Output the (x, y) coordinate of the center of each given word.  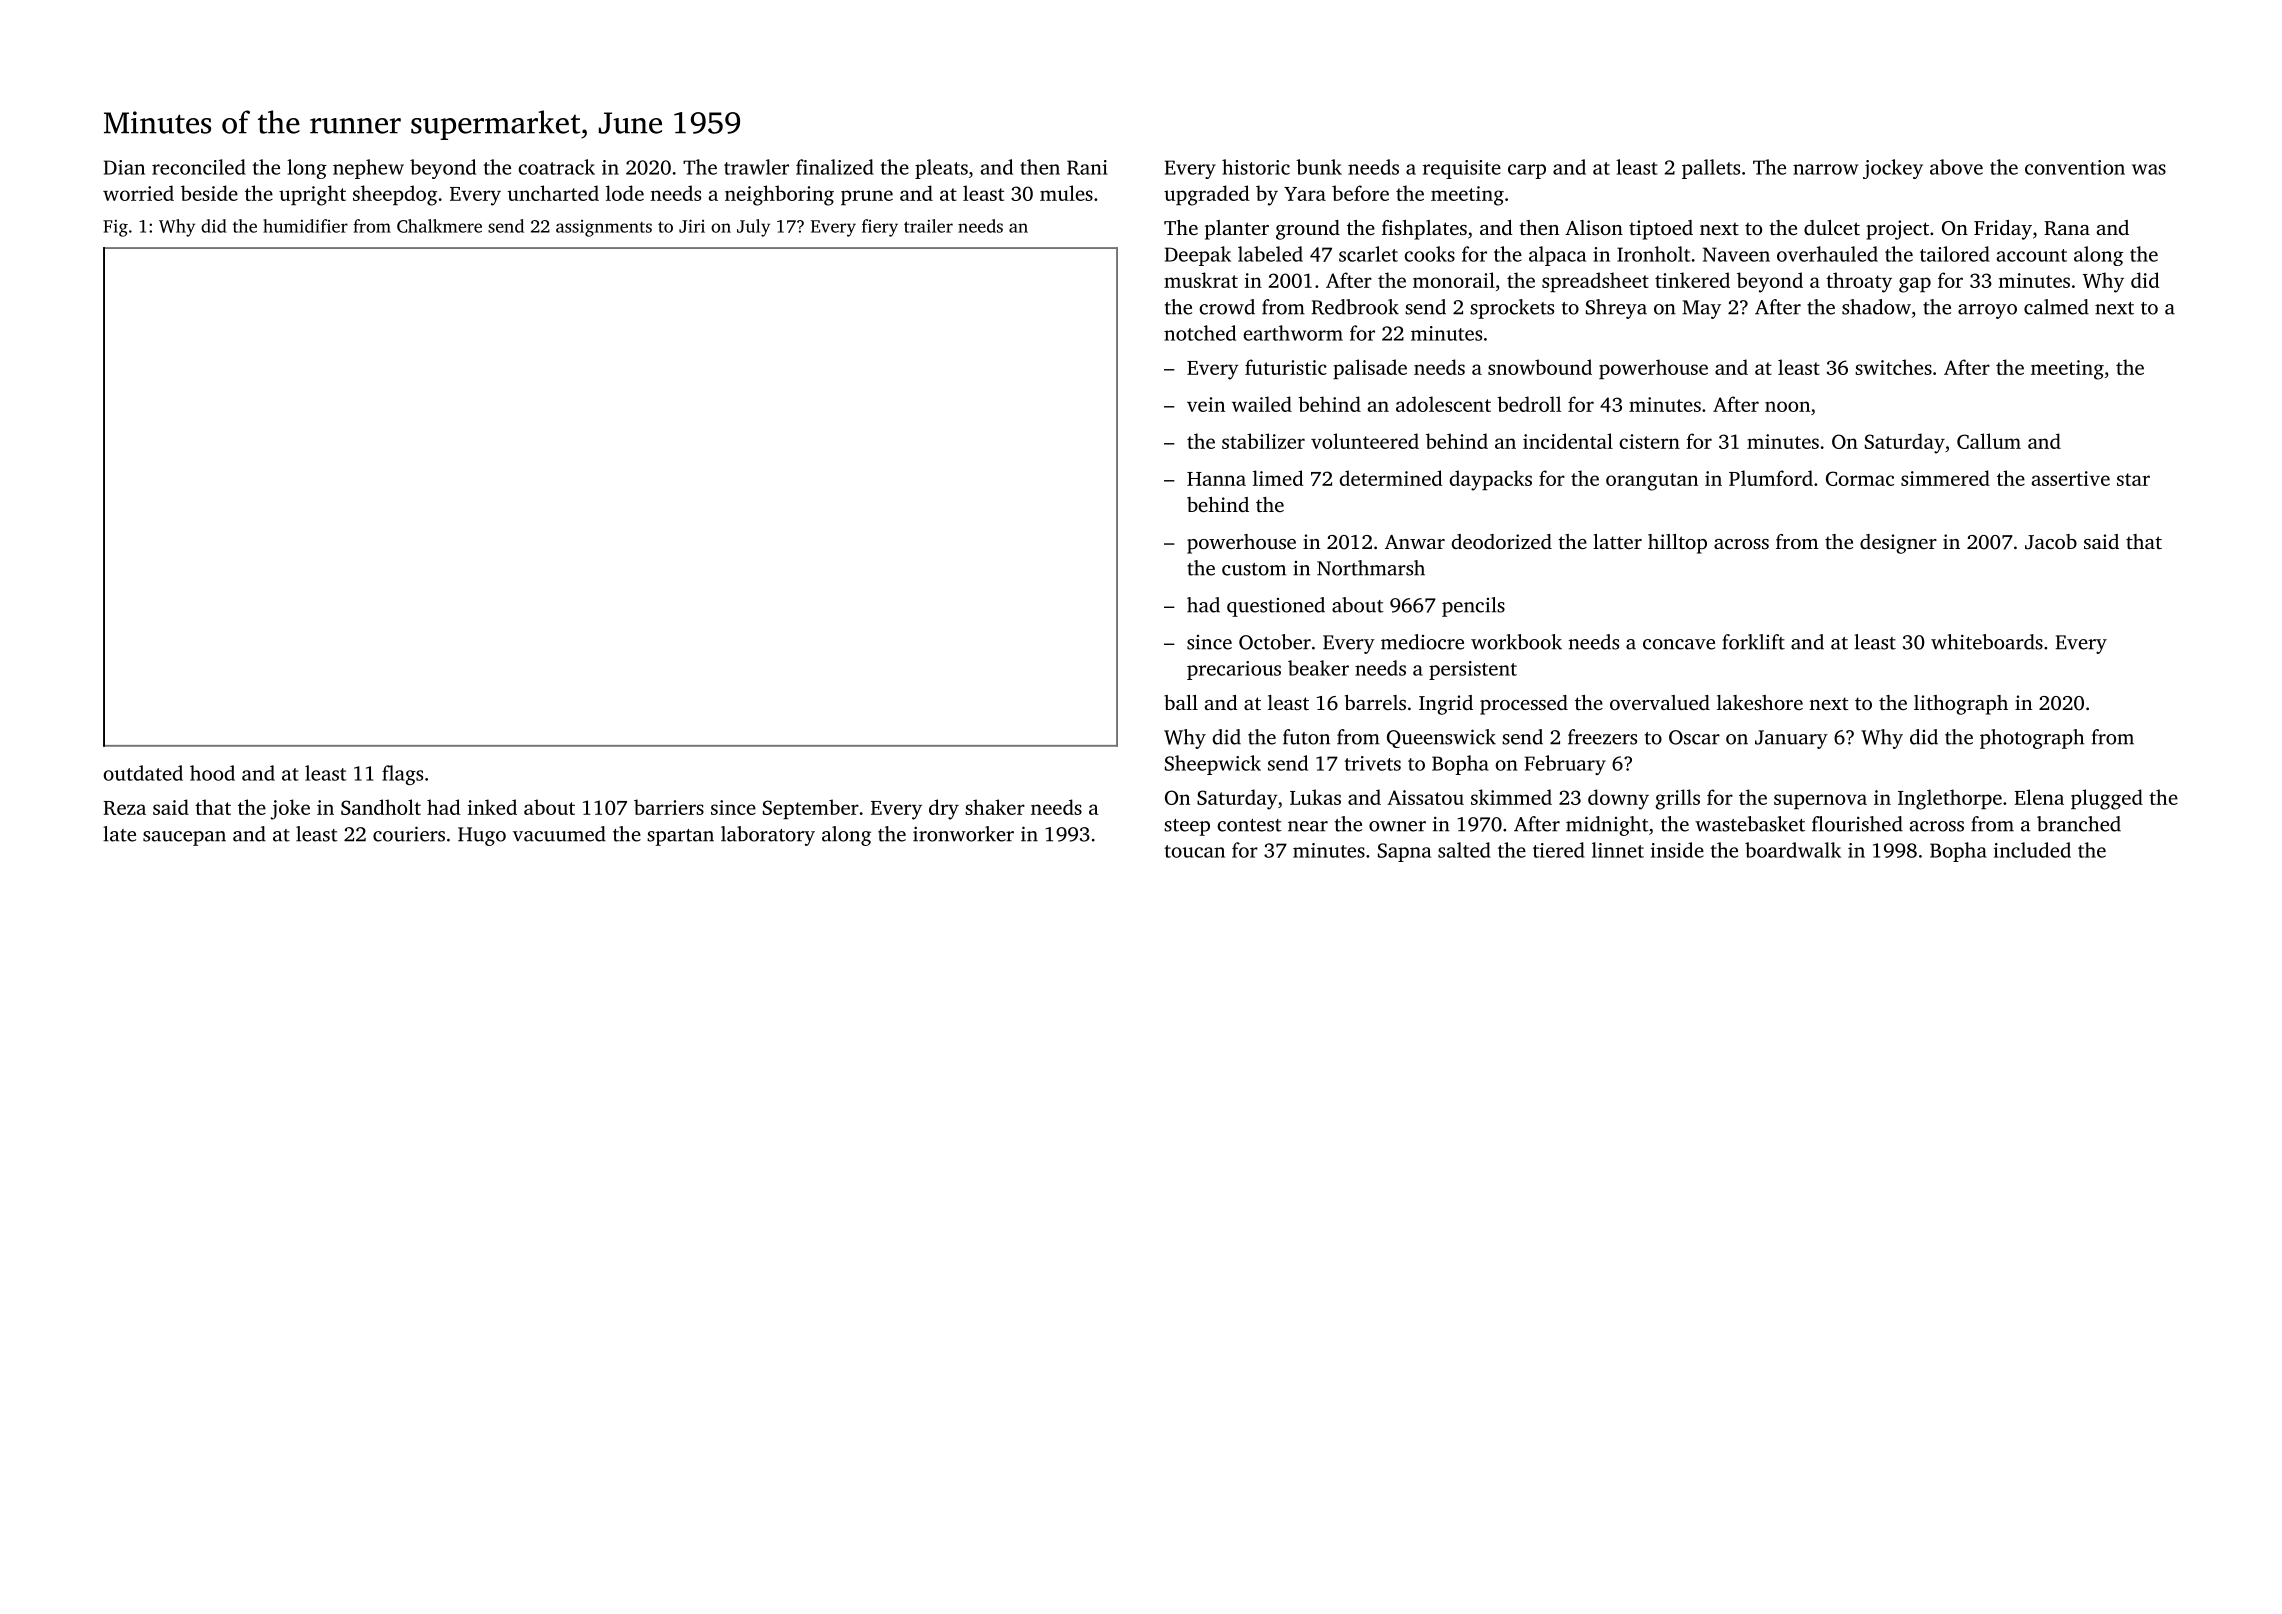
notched (1200, 333)
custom (1254, 569)
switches (1893, 367)
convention (2075, 167)
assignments (604, 228)
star (2133, 479)
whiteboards (1987, 642)
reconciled (199, 167)
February (1565, 765)
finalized (835, 167)
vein (1206, 404)
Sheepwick (1213, 765)
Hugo (482, 836)
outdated (143, 773)
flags (402, 775)
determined (1391, 478)
